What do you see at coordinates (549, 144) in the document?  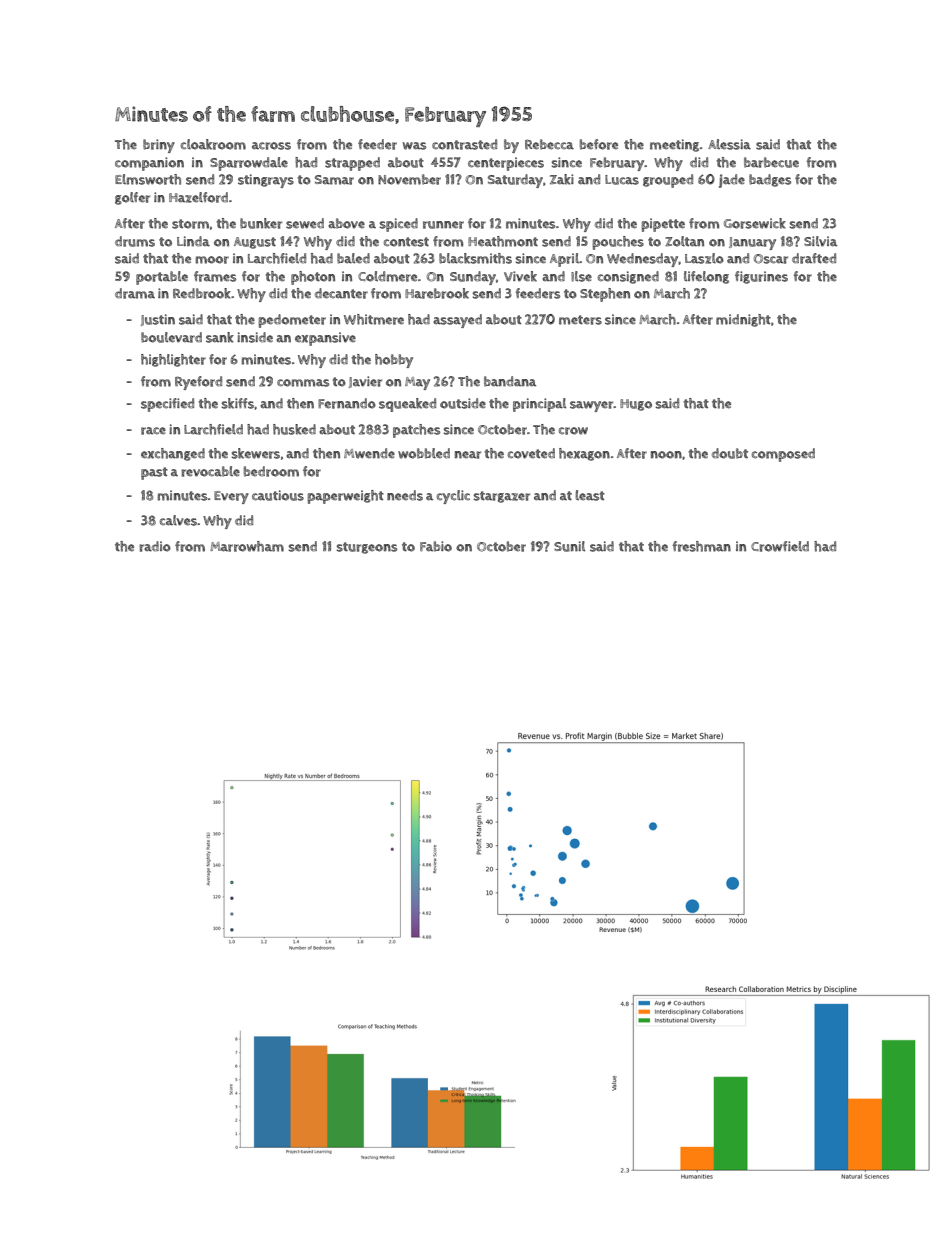 I see `Rebecca` at bounding box center [549, 144].
